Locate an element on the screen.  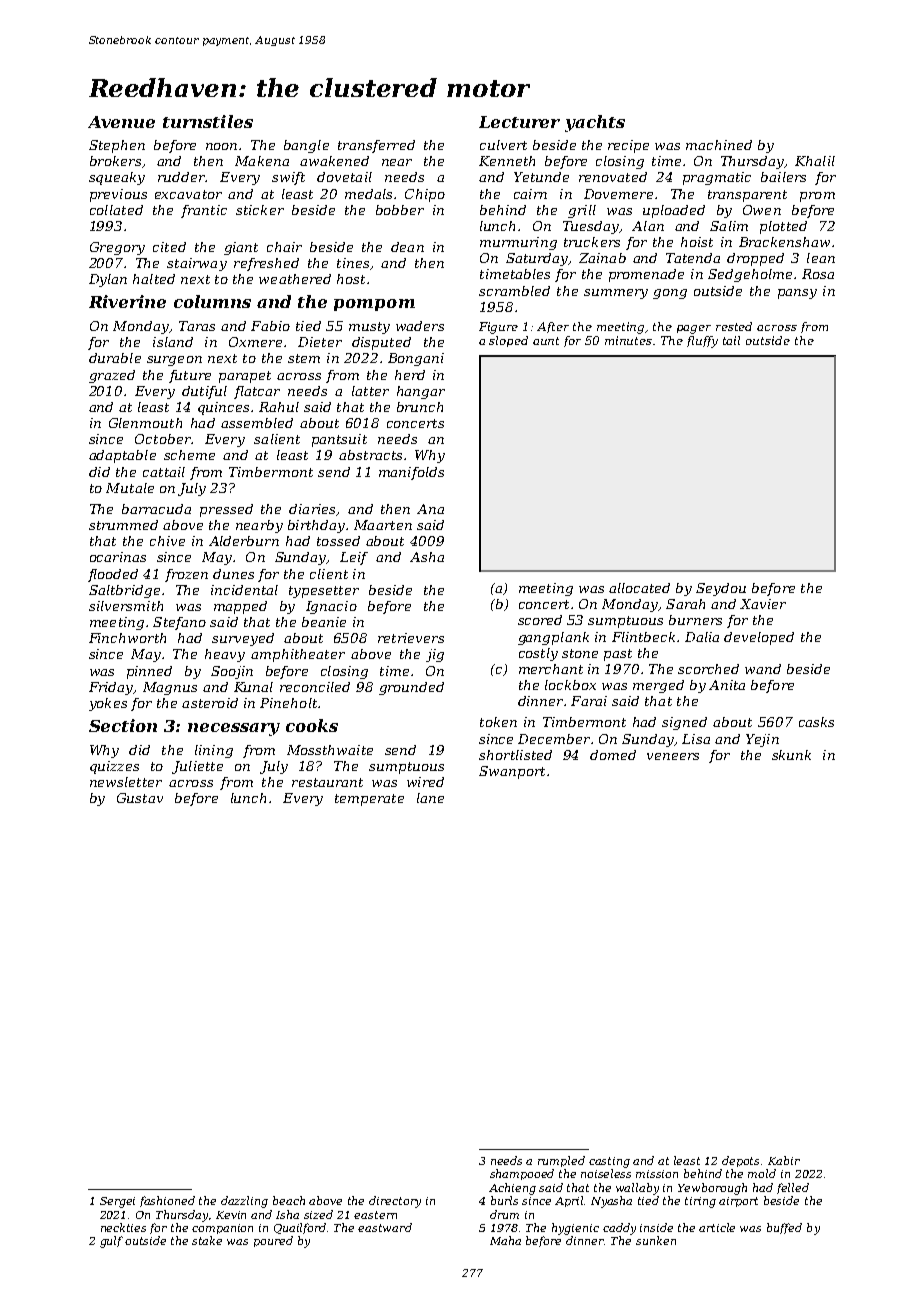
durable is located at coordinates (115, 358).
